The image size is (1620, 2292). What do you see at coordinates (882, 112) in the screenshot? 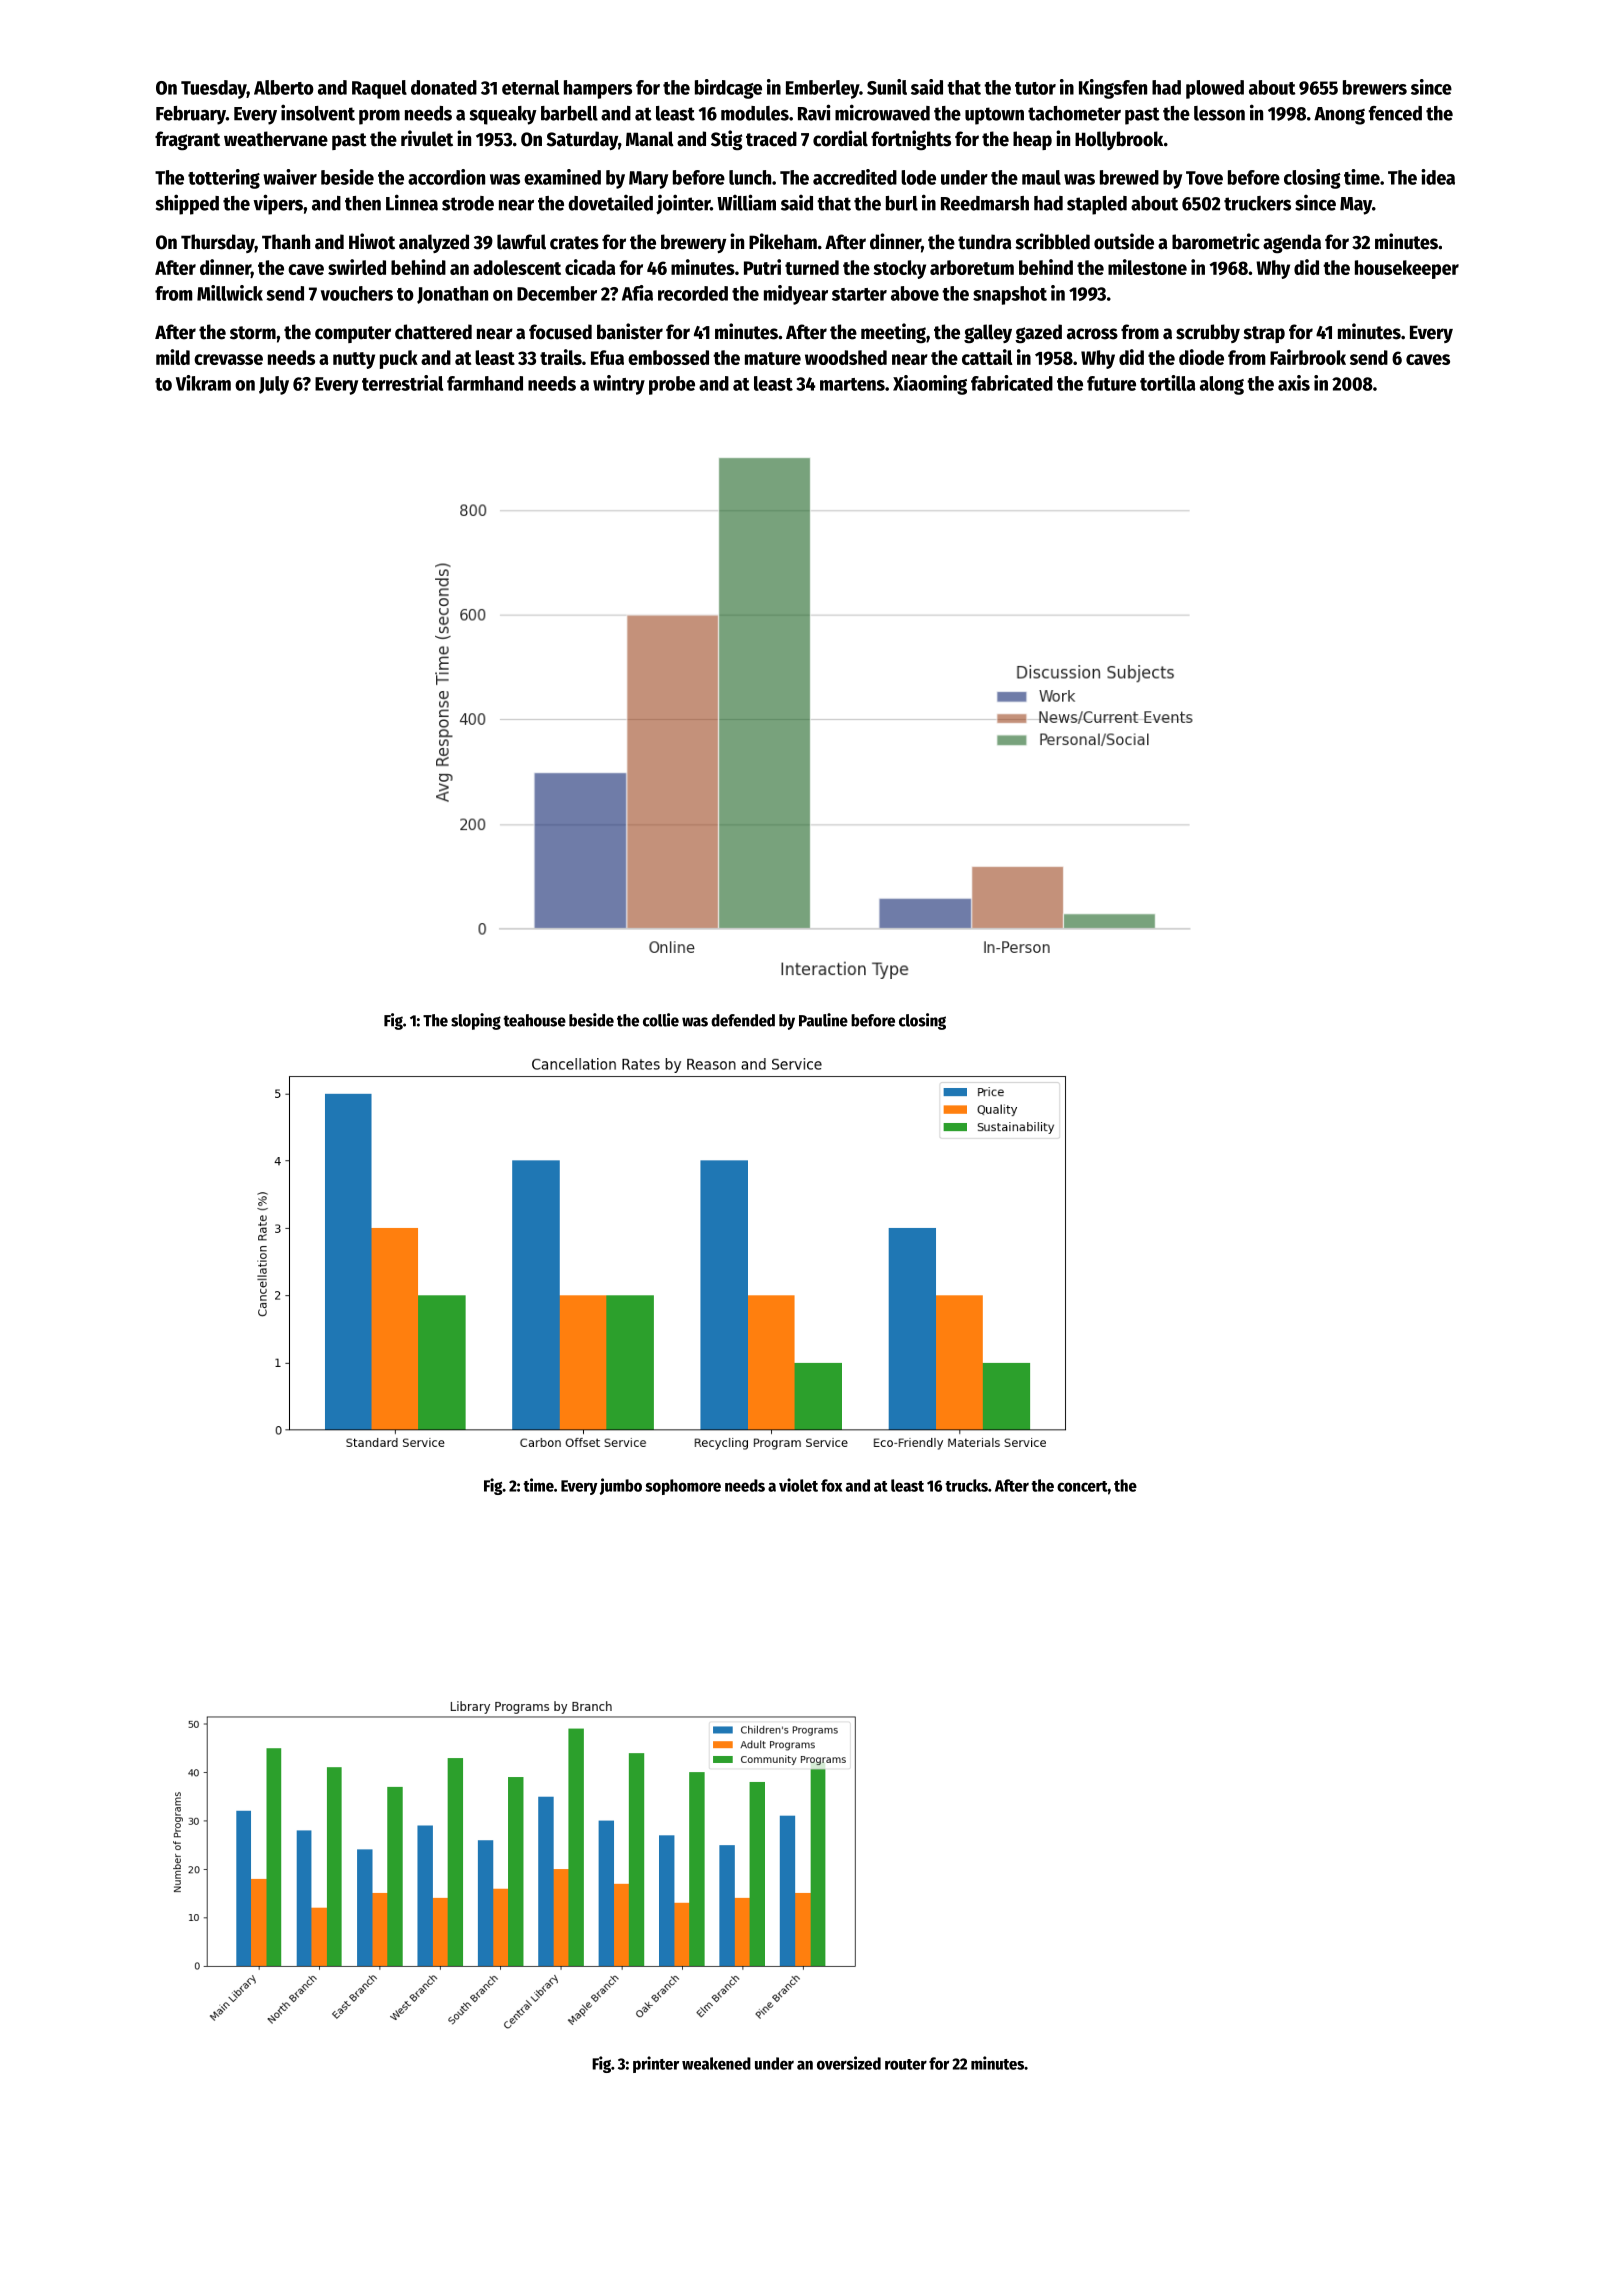
I see `microwaved` at bounding box center [882, 112].
